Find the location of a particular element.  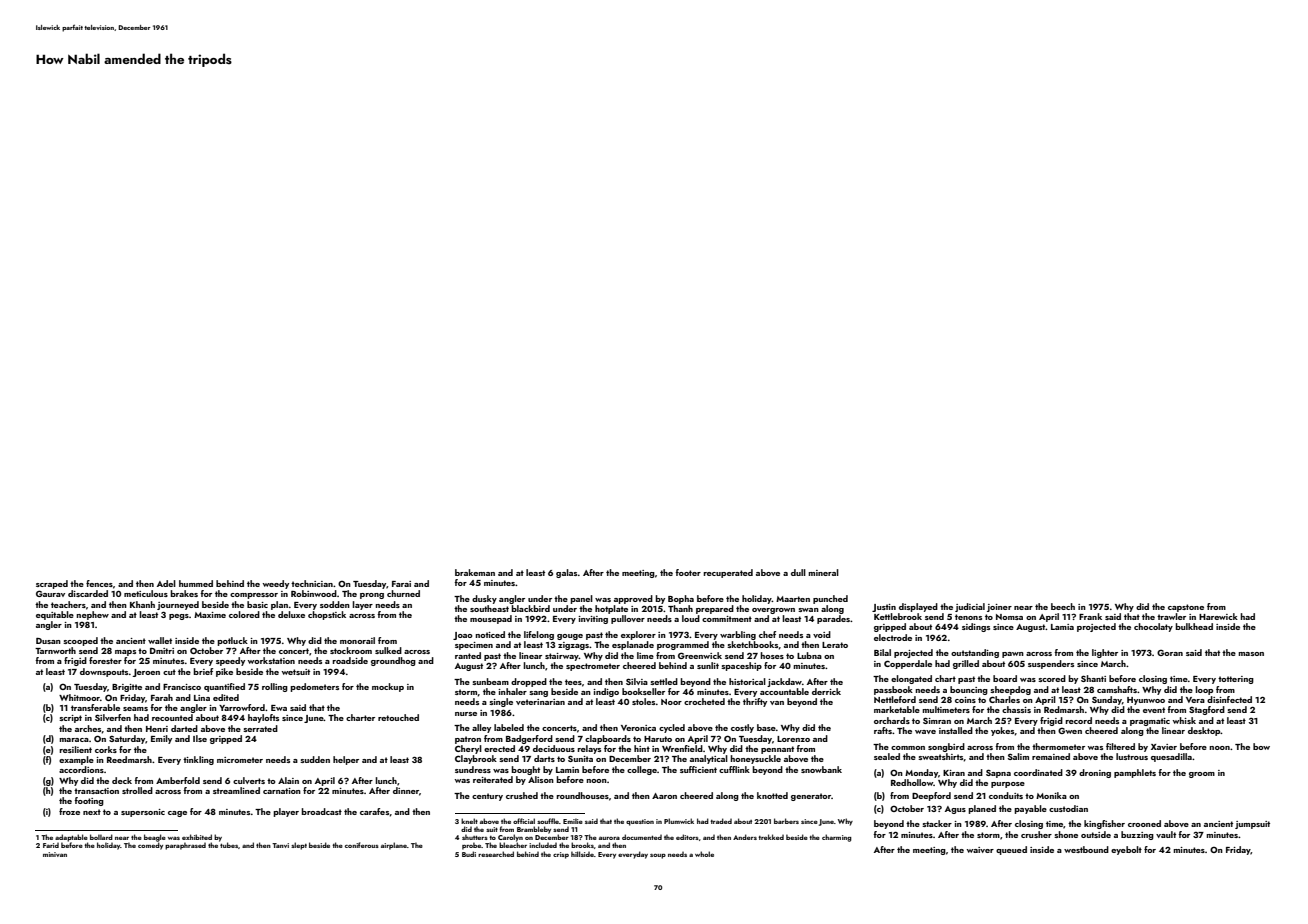

minivan is located at coordinates (55, 854).
